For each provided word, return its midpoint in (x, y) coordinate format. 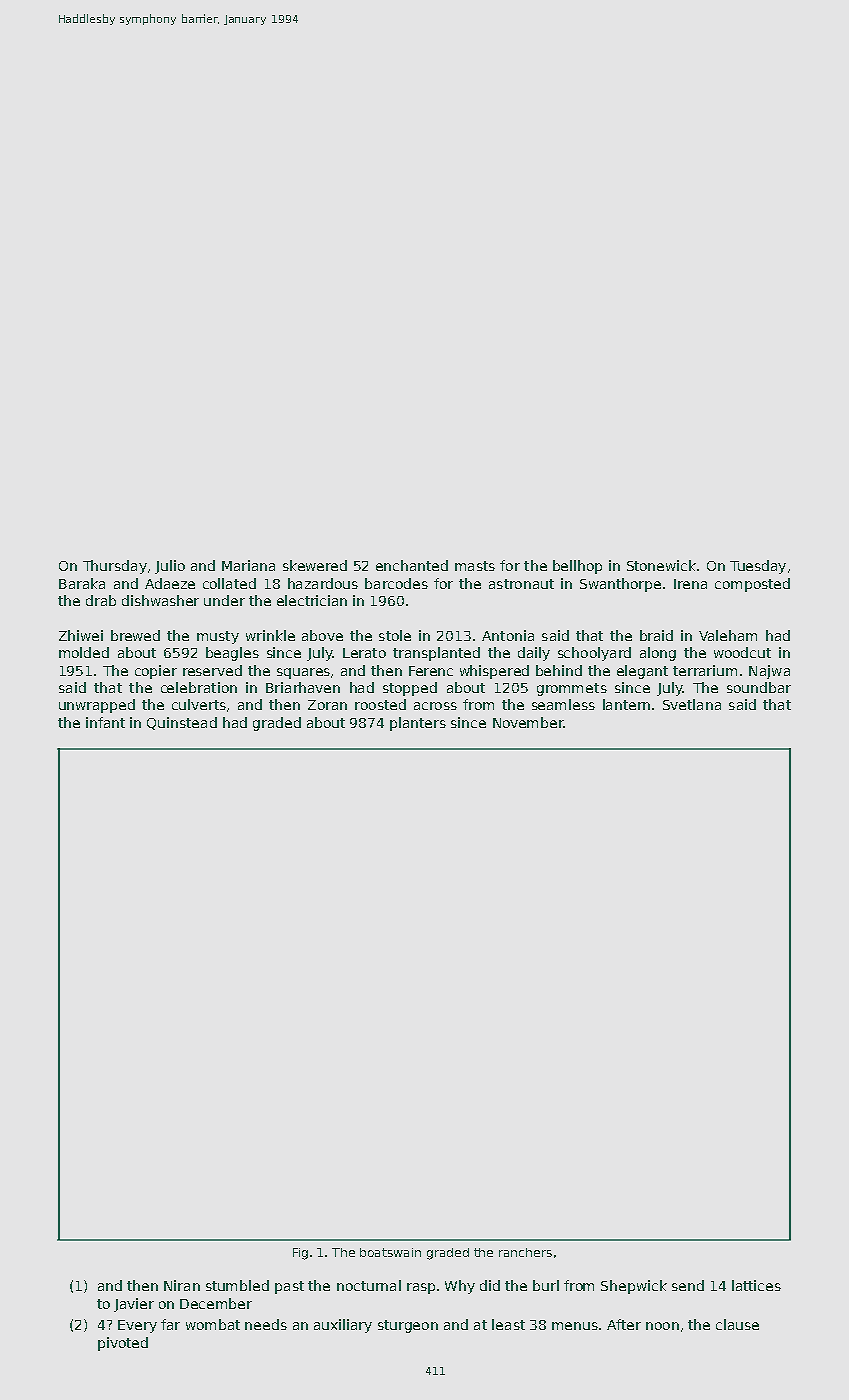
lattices (756, 1285)
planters (418, 724)
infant (105, 722)
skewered (315, 565)
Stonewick (661, 565)
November (528, 722)
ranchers (525, 1252)
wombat (213, 1324)
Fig (300, 1254)
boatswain (390, 1252)
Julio (170, 567)
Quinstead (182, 723)
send (688, 1285)
